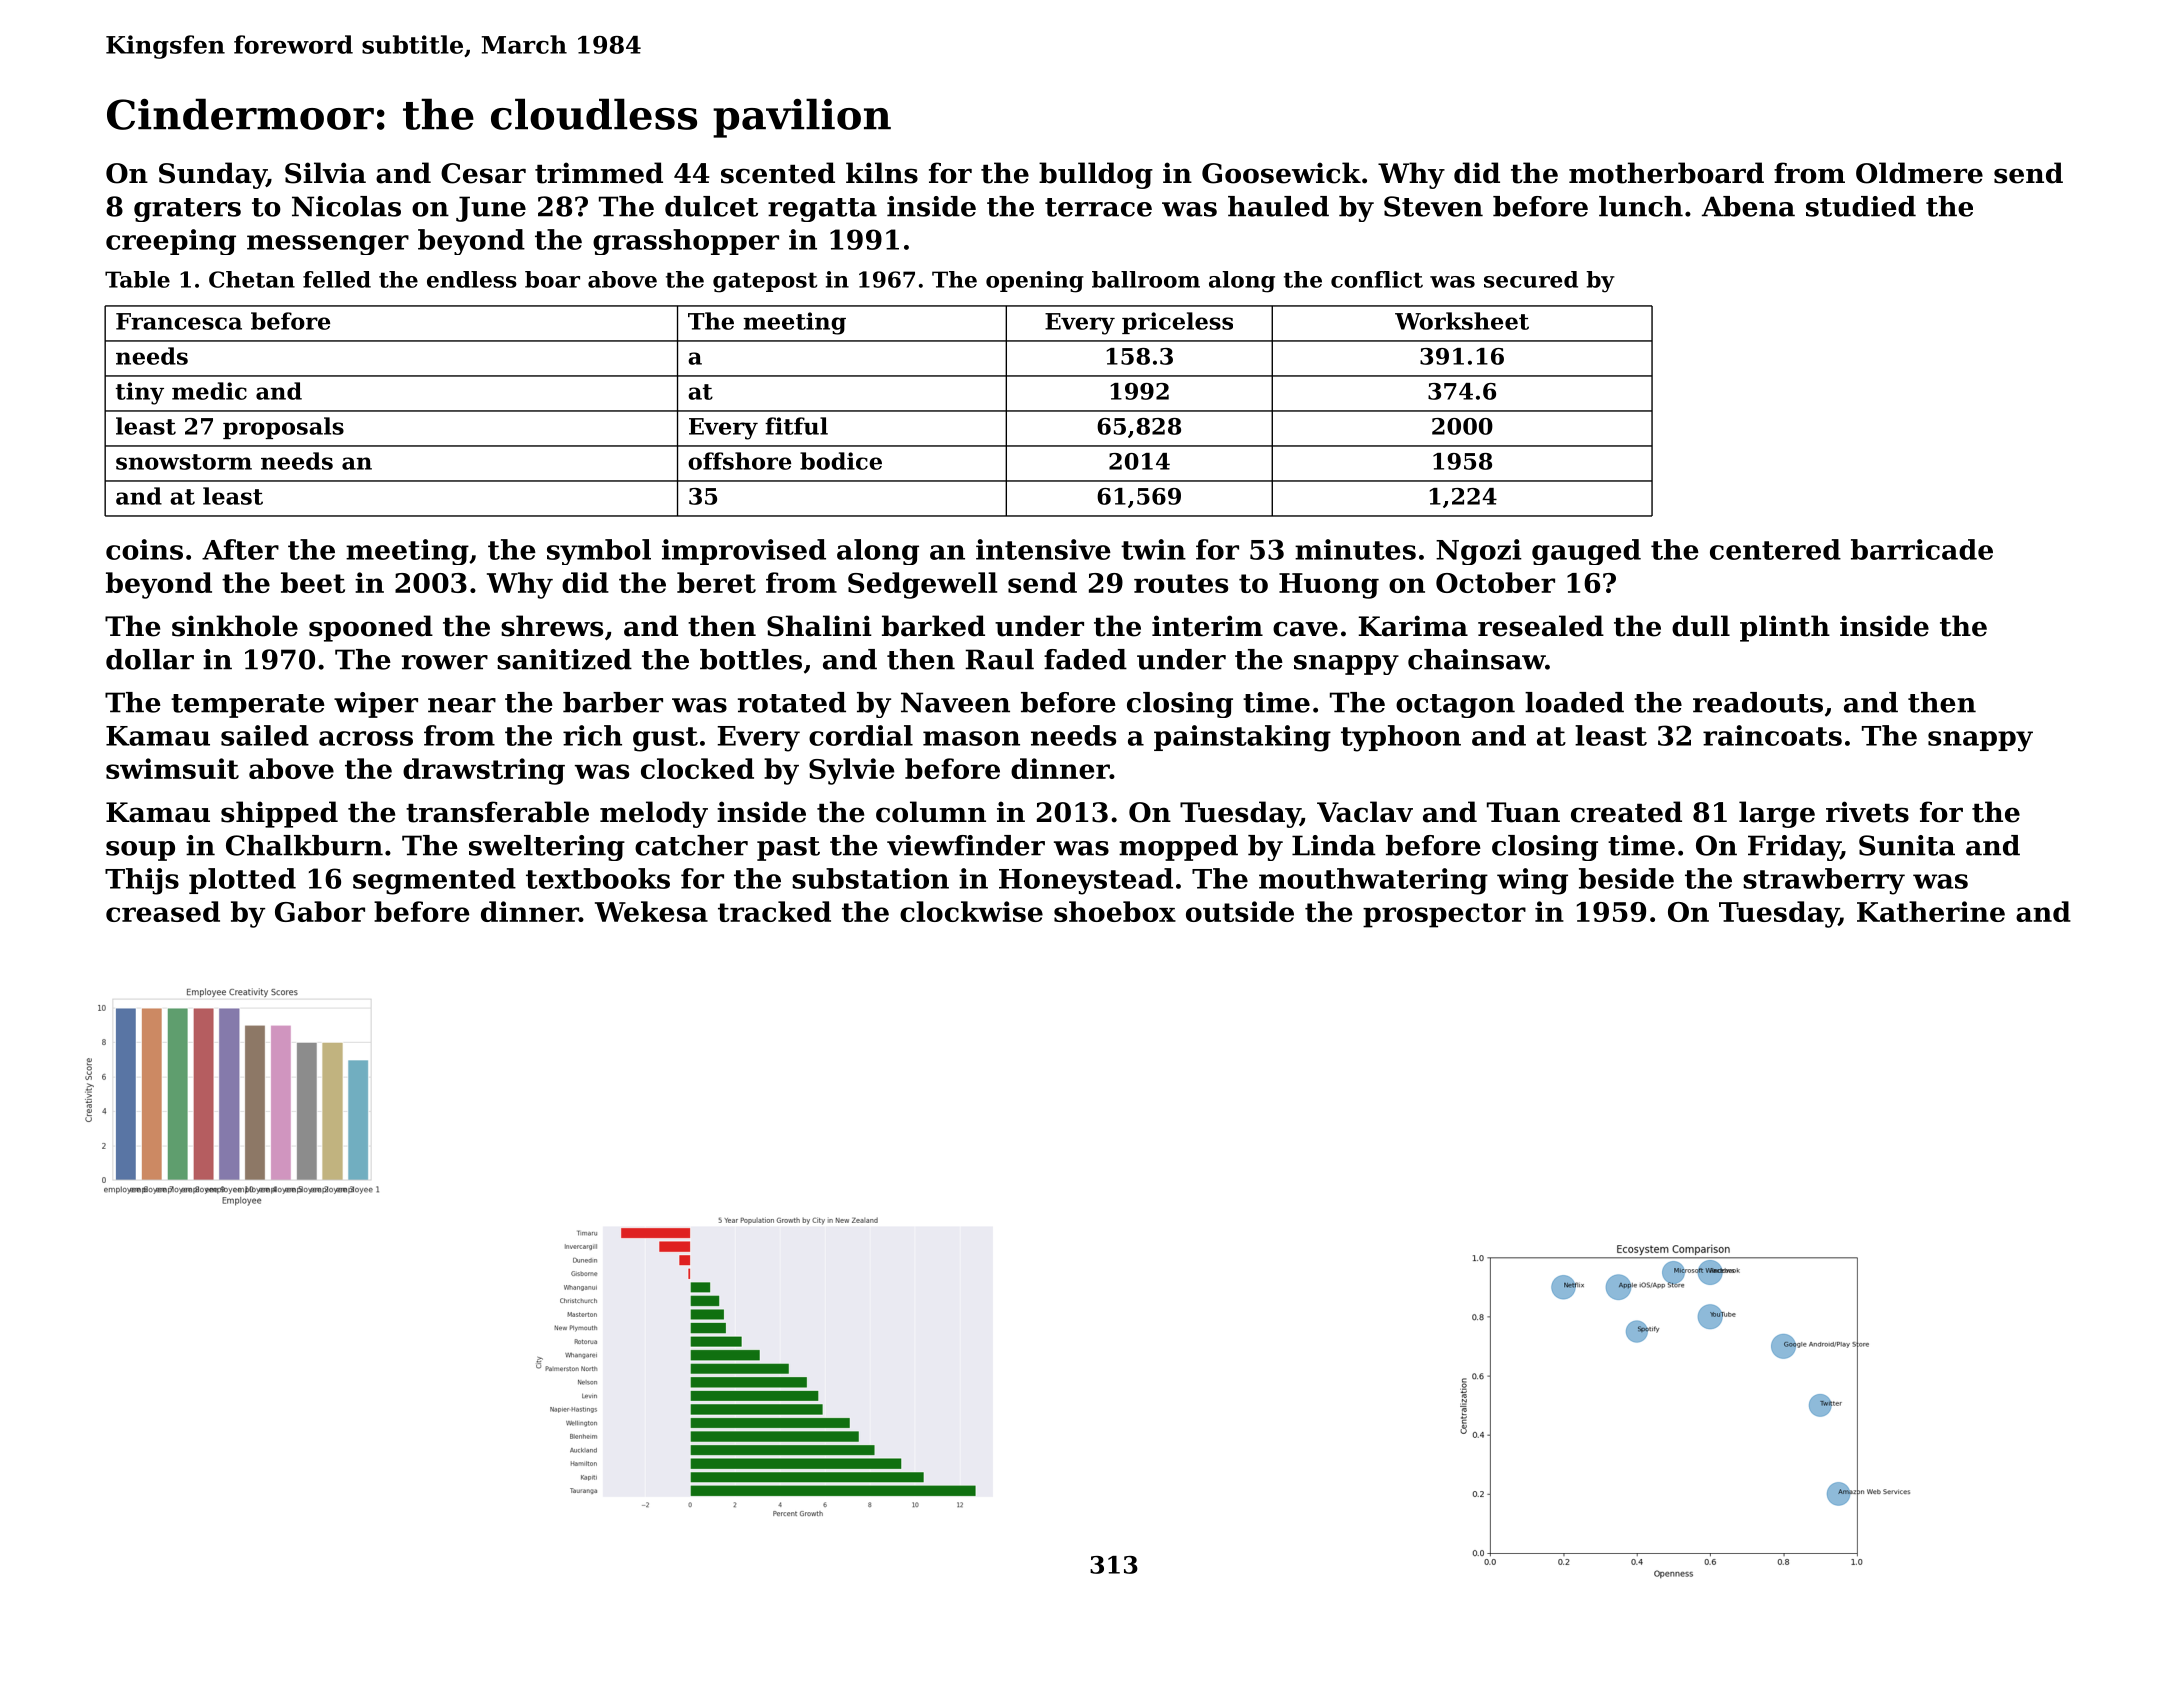  Describe the element at coordinates (1922, 549) in the image. I see `barricade` at that location.
